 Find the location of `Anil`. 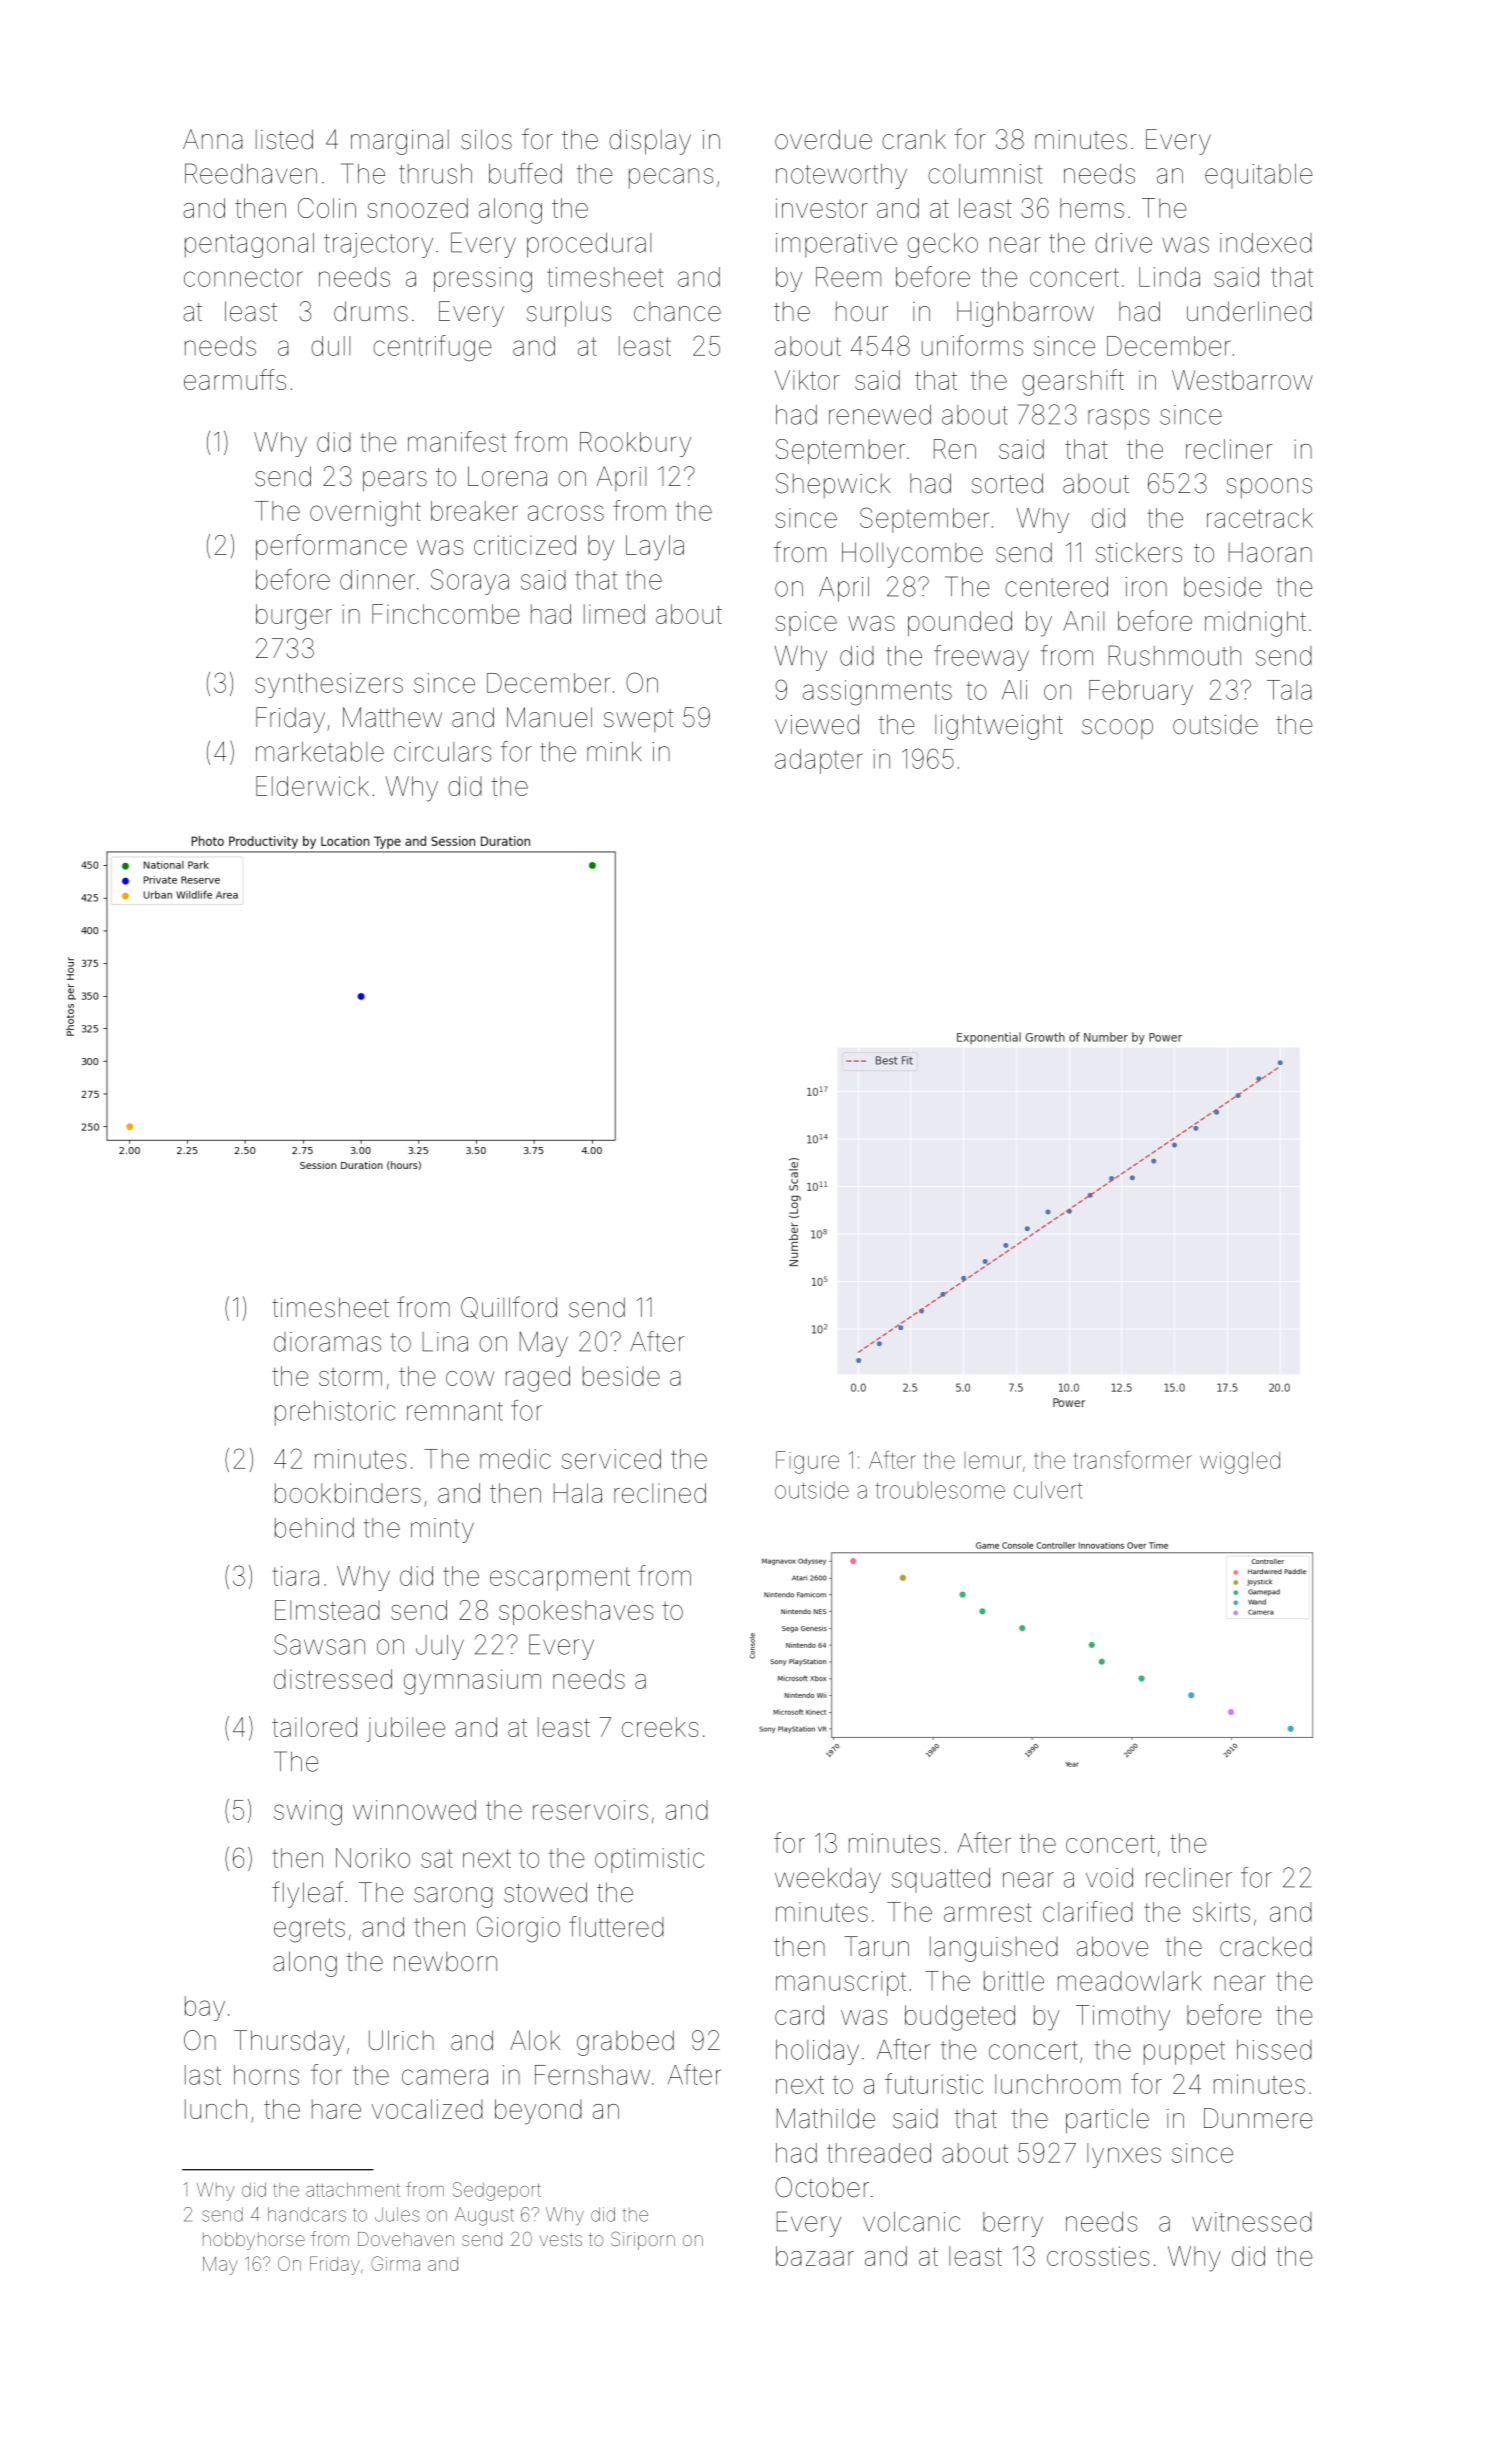

Anil is located at coordinates (1083, 621).
